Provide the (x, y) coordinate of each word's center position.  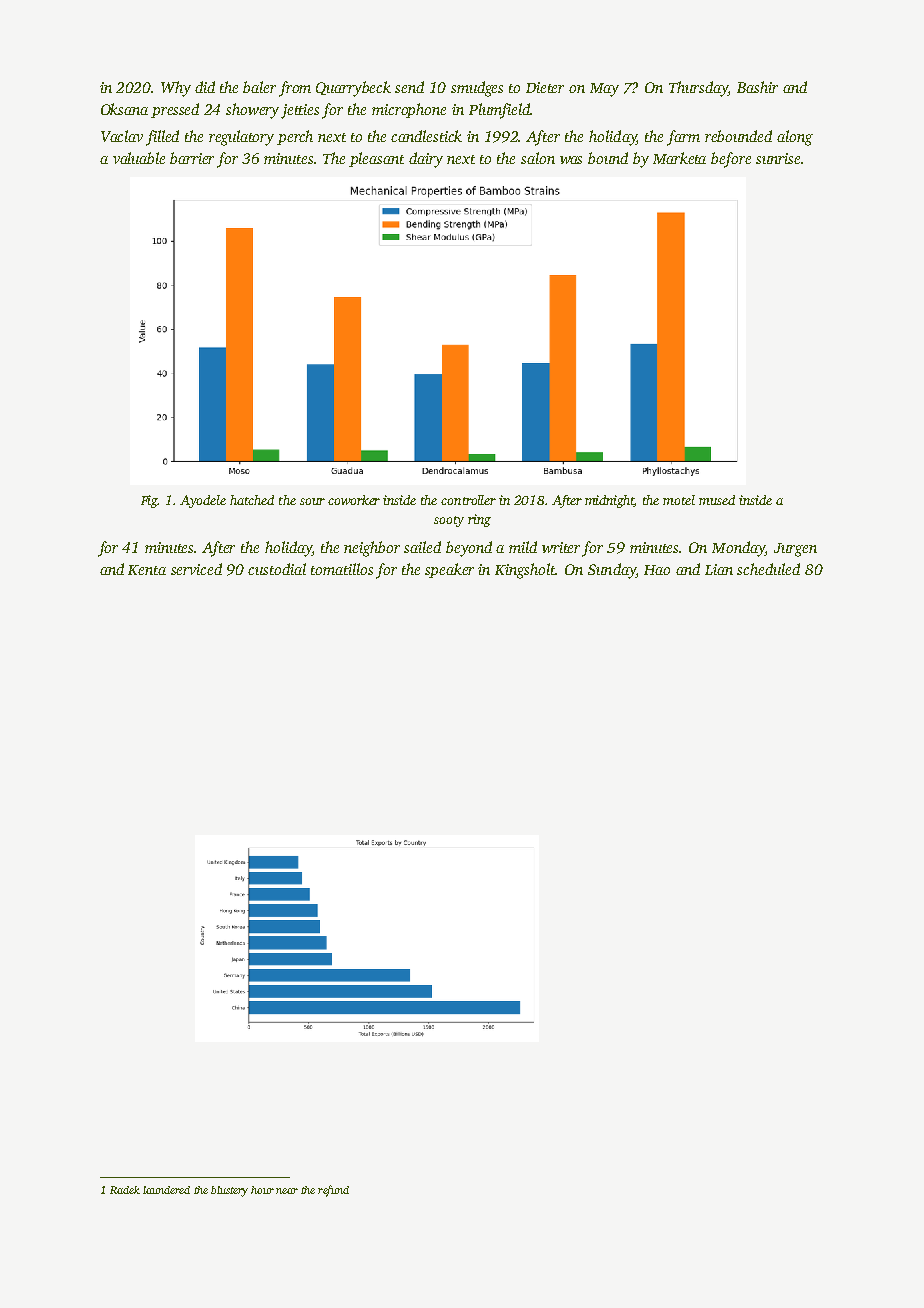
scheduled (768, 569)
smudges (477, 89)
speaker (449, 570)
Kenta (147, 570)
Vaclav (122, 136)
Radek (125, 1190)
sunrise (778, 158)
